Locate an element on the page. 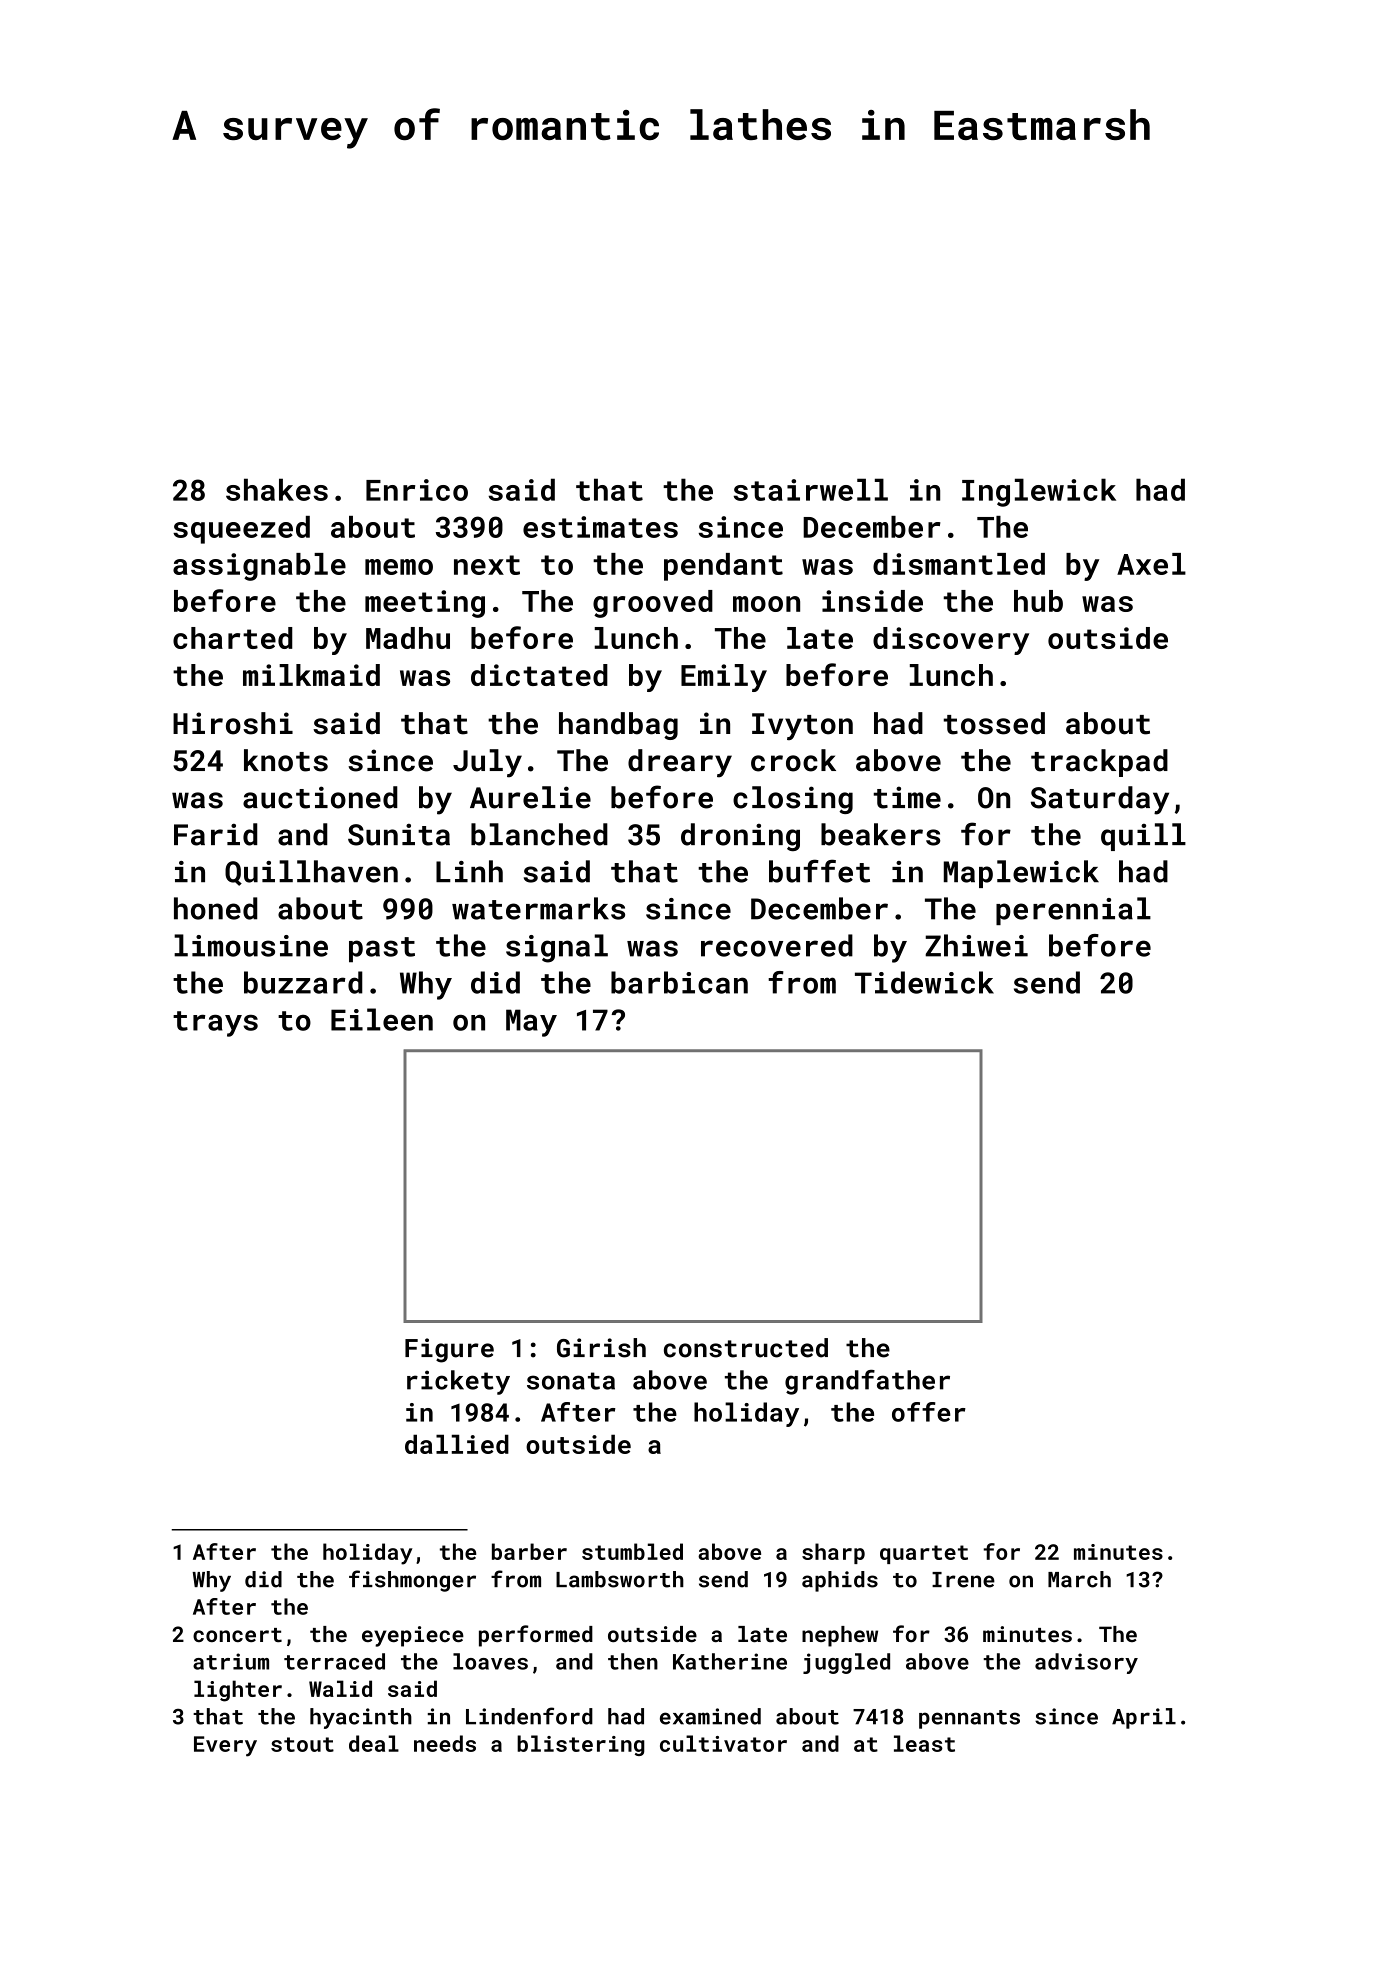 This image has width=1386, height=1969. Zhiwei is located at coordinates (976, 945).
